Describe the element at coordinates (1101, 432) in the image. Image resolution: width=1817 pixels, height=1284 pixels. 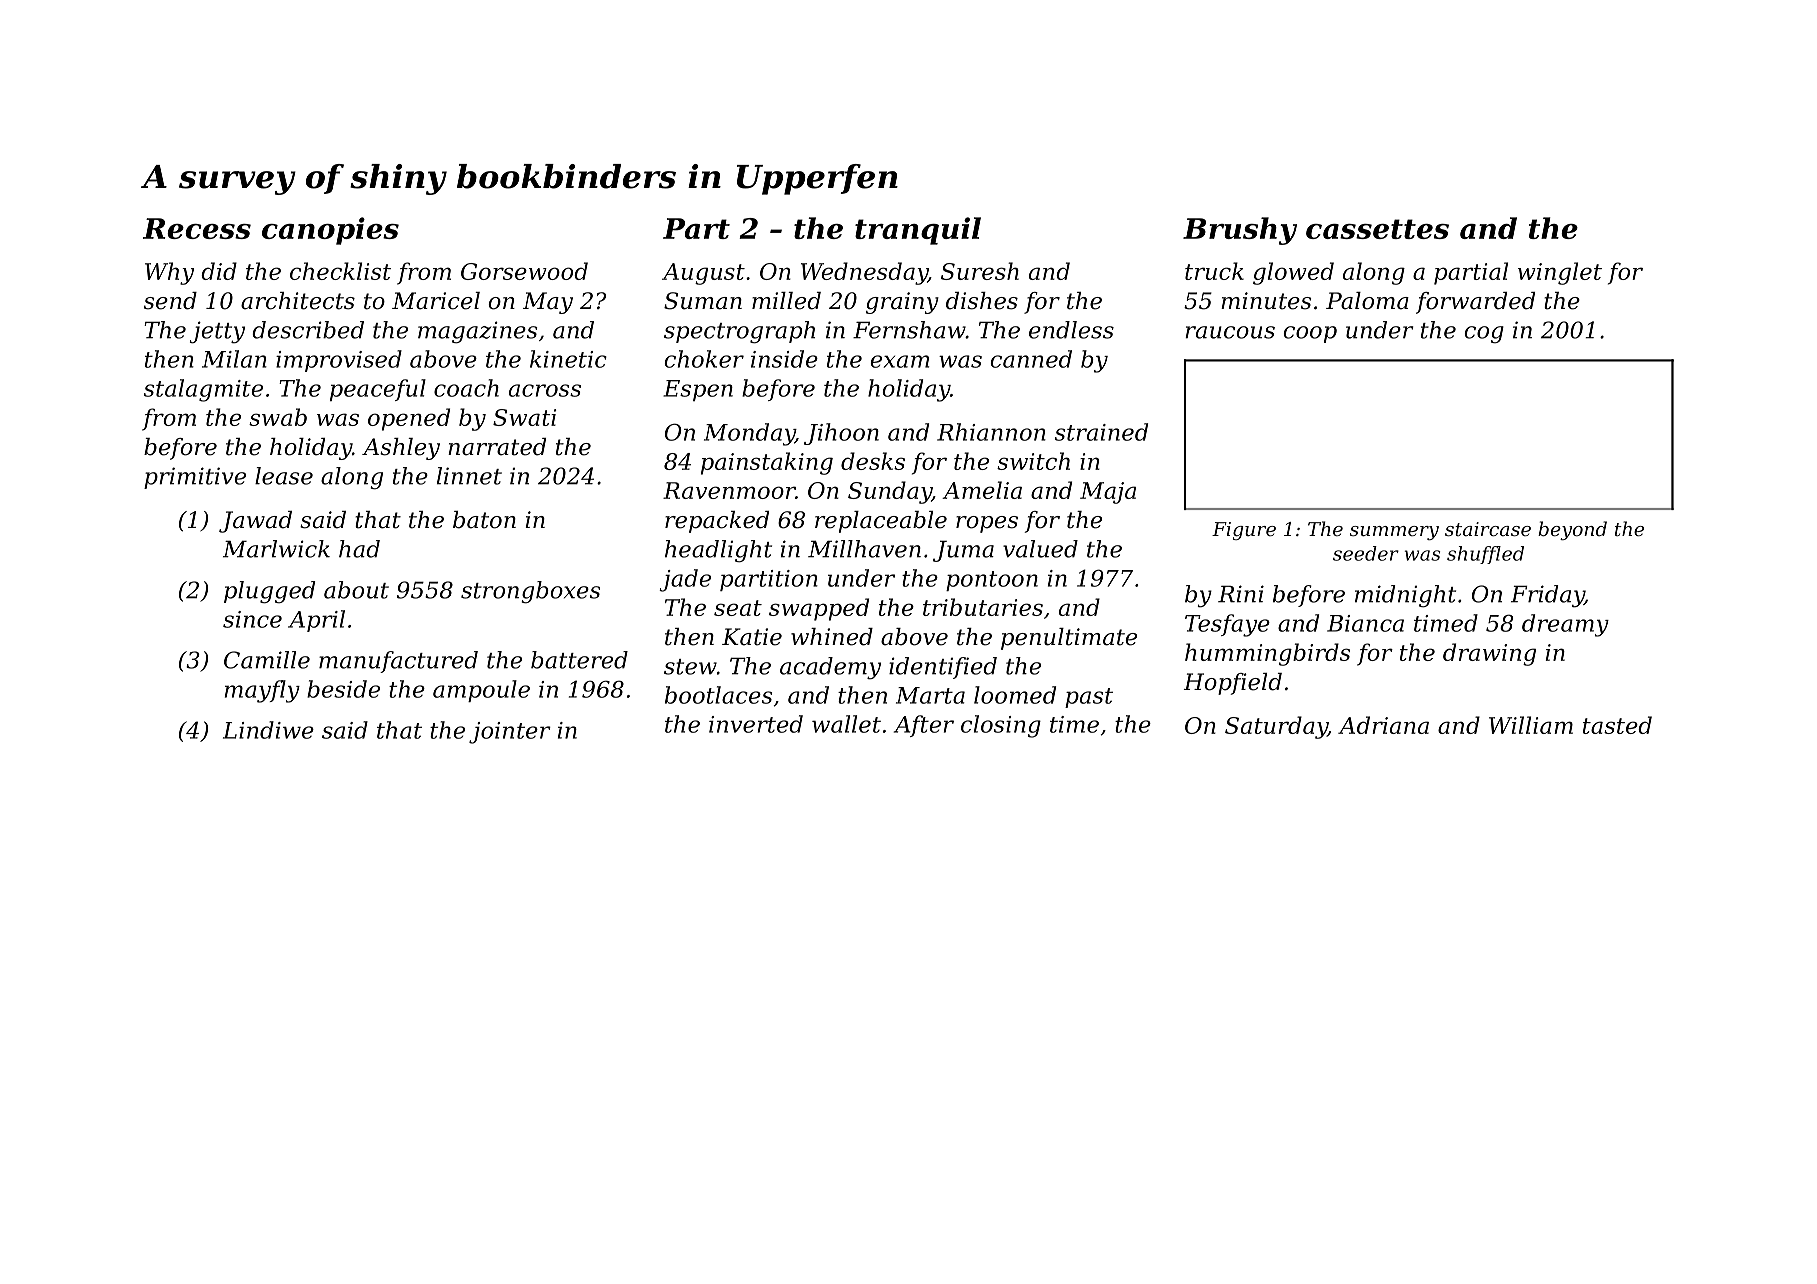
I see `strained` at that location.
